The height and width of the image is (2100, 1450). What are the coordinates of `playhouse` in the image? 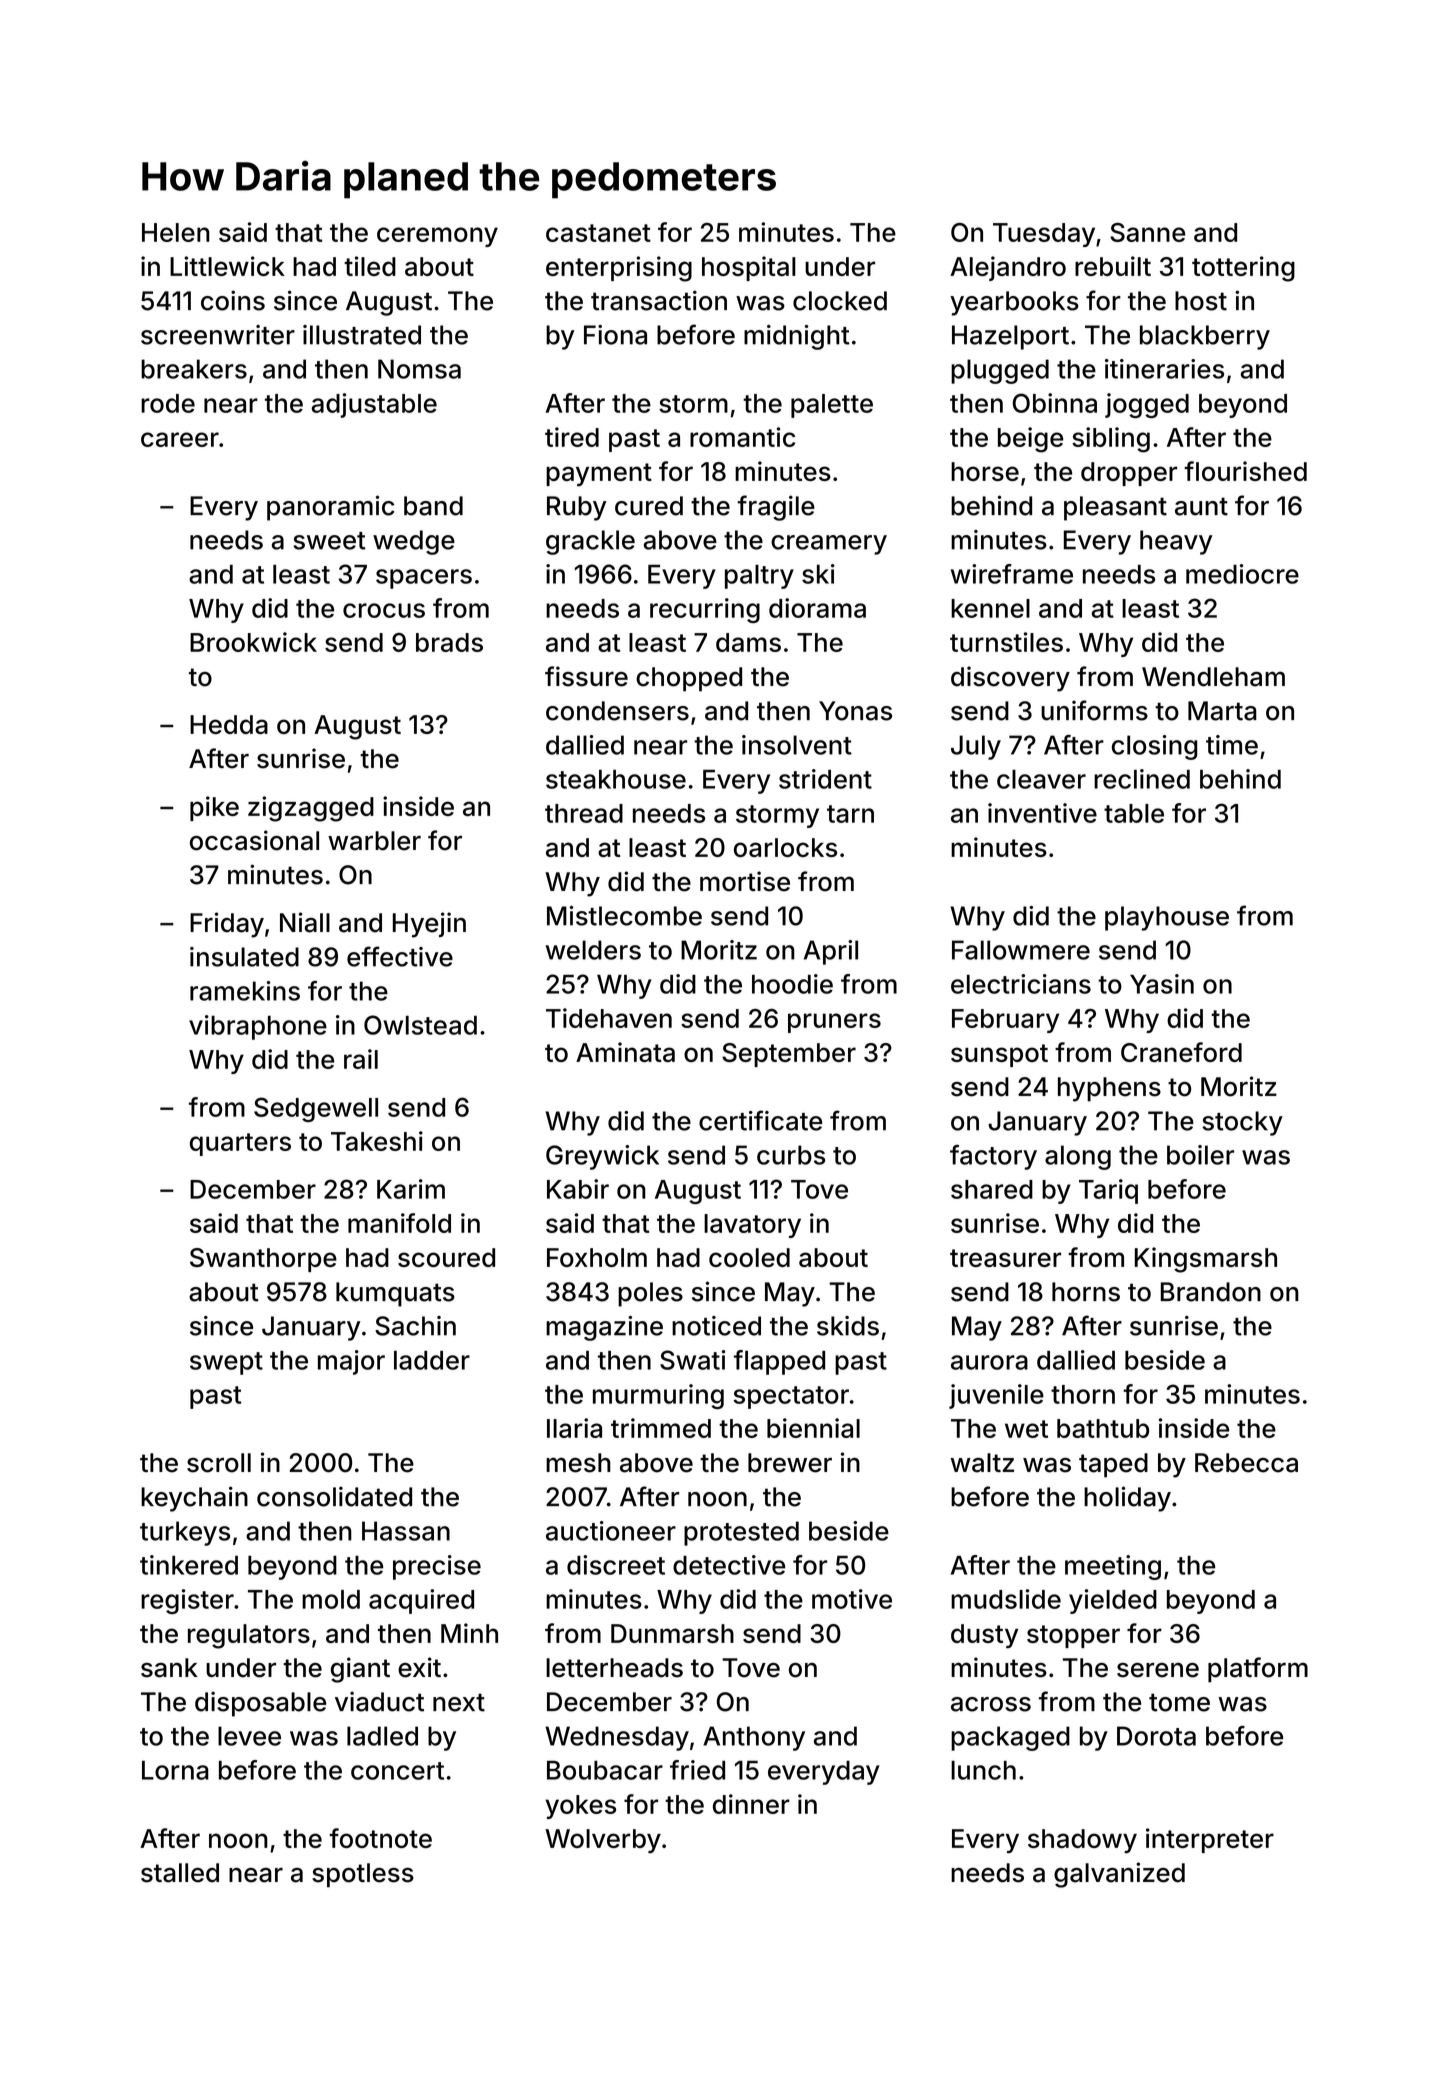 It's located at (1167, 918).
